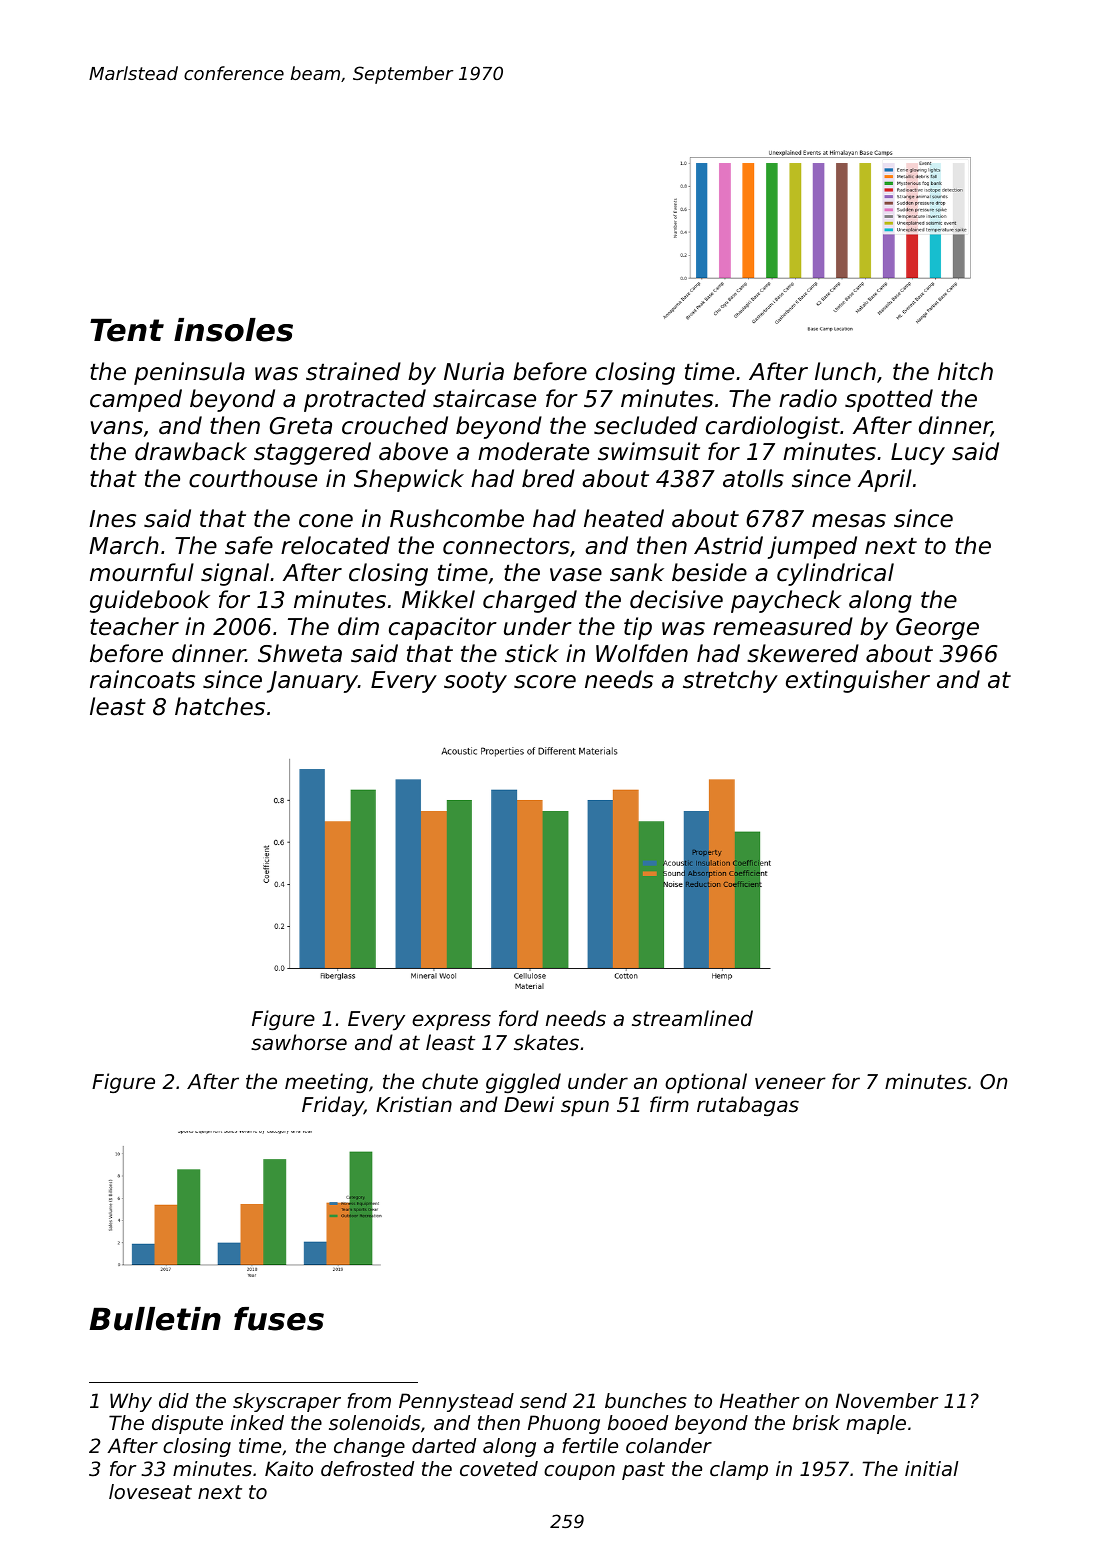 Image resolution: width=1101 pixels, height=1557 pixels. What do you see at coordinates (220, 706) in the document?
I see `hatches` at bounding box center [220, 706].
